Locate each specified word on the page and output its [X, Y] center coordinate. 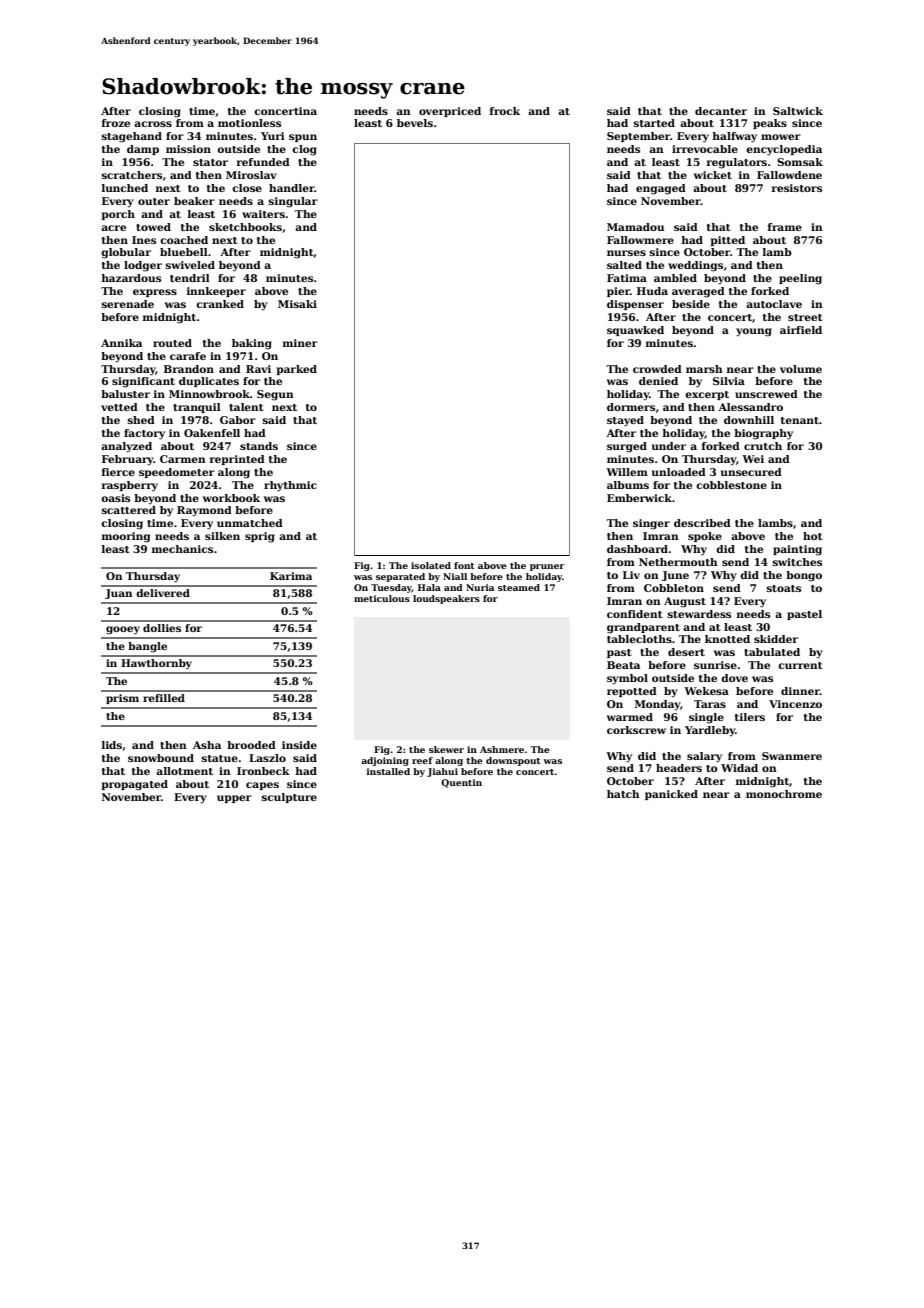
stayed [625, 421]
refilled [164, 698]
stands [259, 446]
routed [172, 343]
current [800, 665]
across [153, 124]
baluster [125, 394]
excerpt [707, 395]
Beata [623, 665]
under [669, 446]
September [638, 137]
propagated [134, 785]
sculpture [289, 798]
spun [303, 138]
